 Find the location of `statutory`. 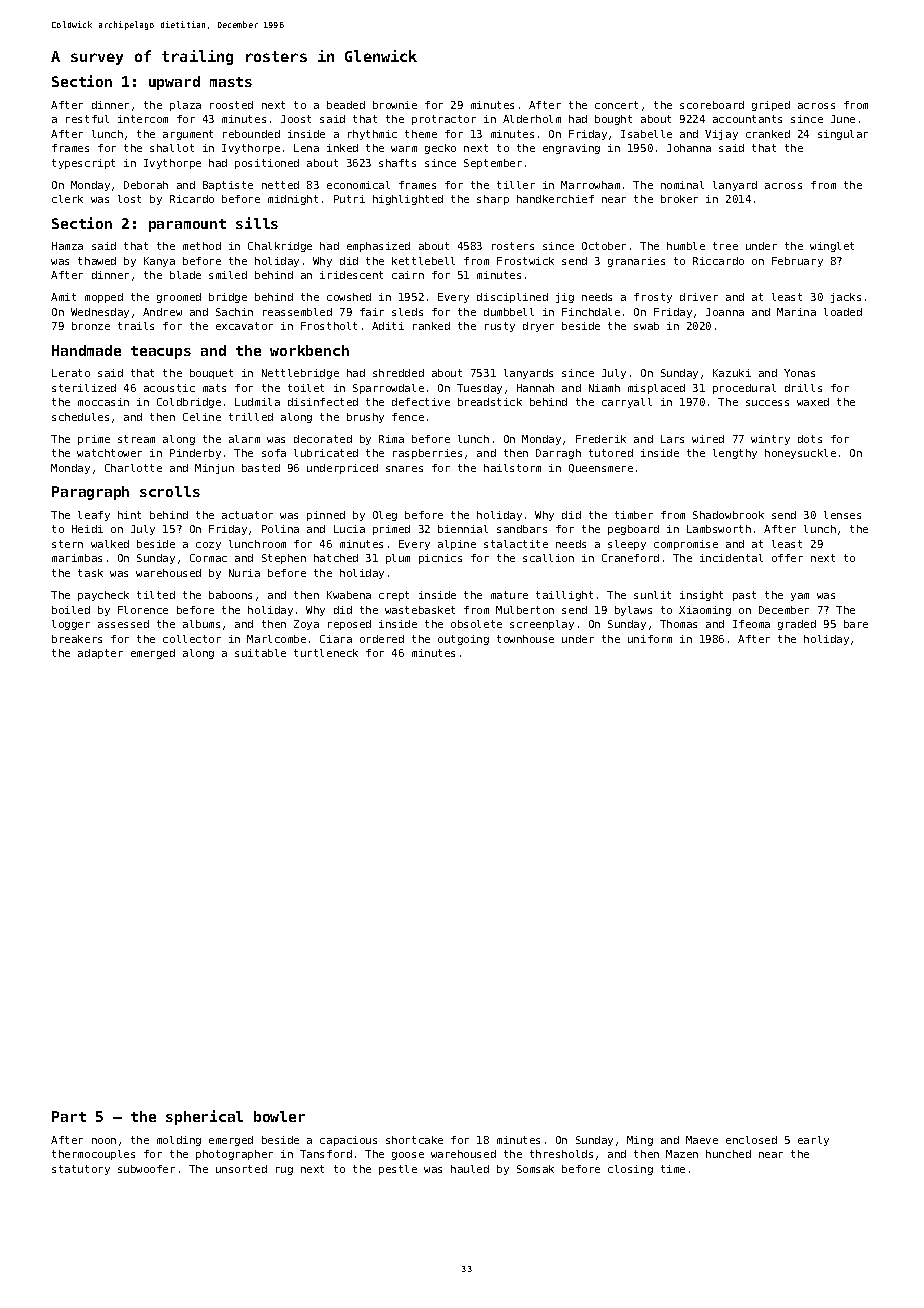

statutory is located at coordinates (81, 1170).
